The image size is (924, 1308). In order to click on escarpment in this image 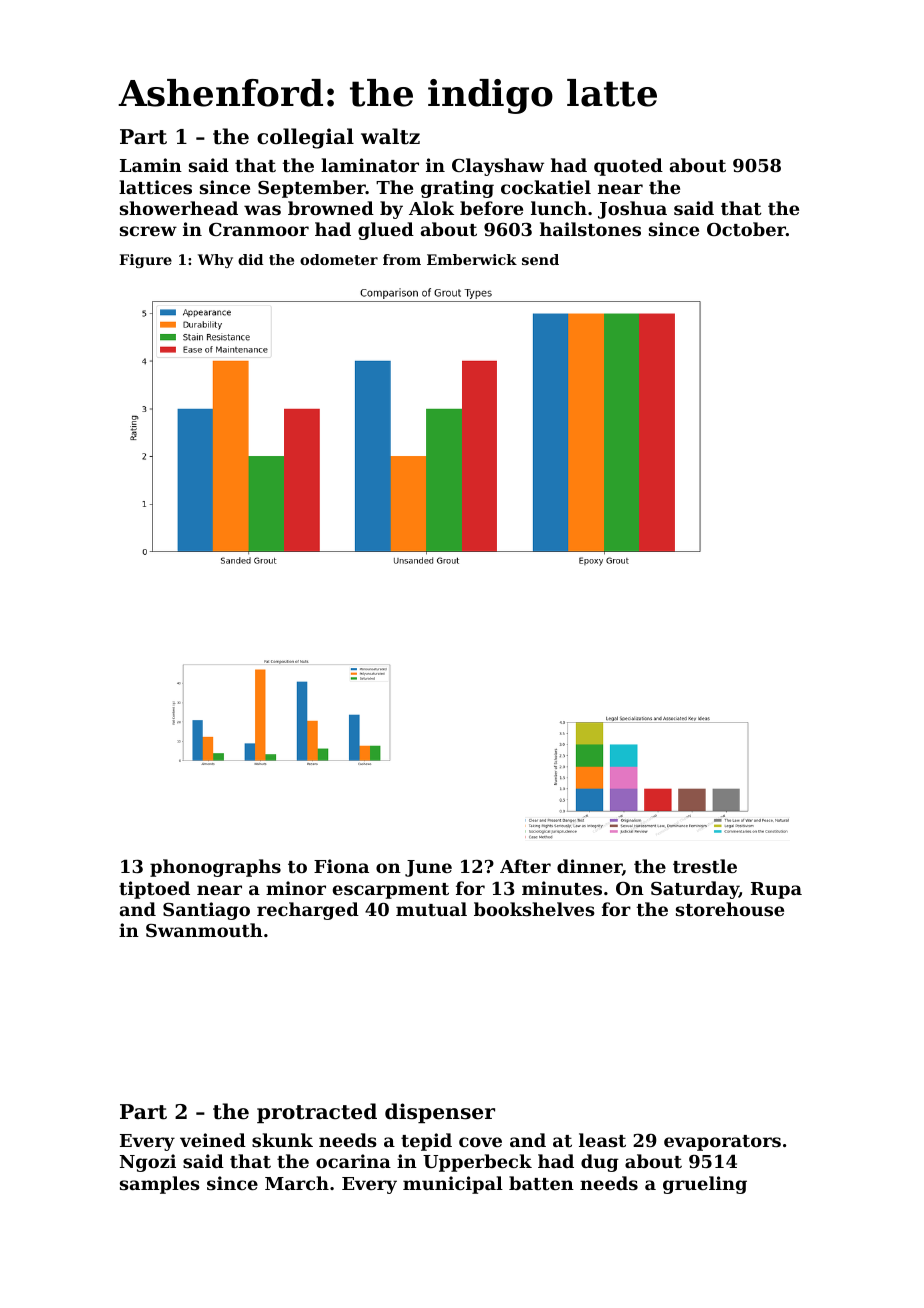, I will do `click(391, 891)`.
